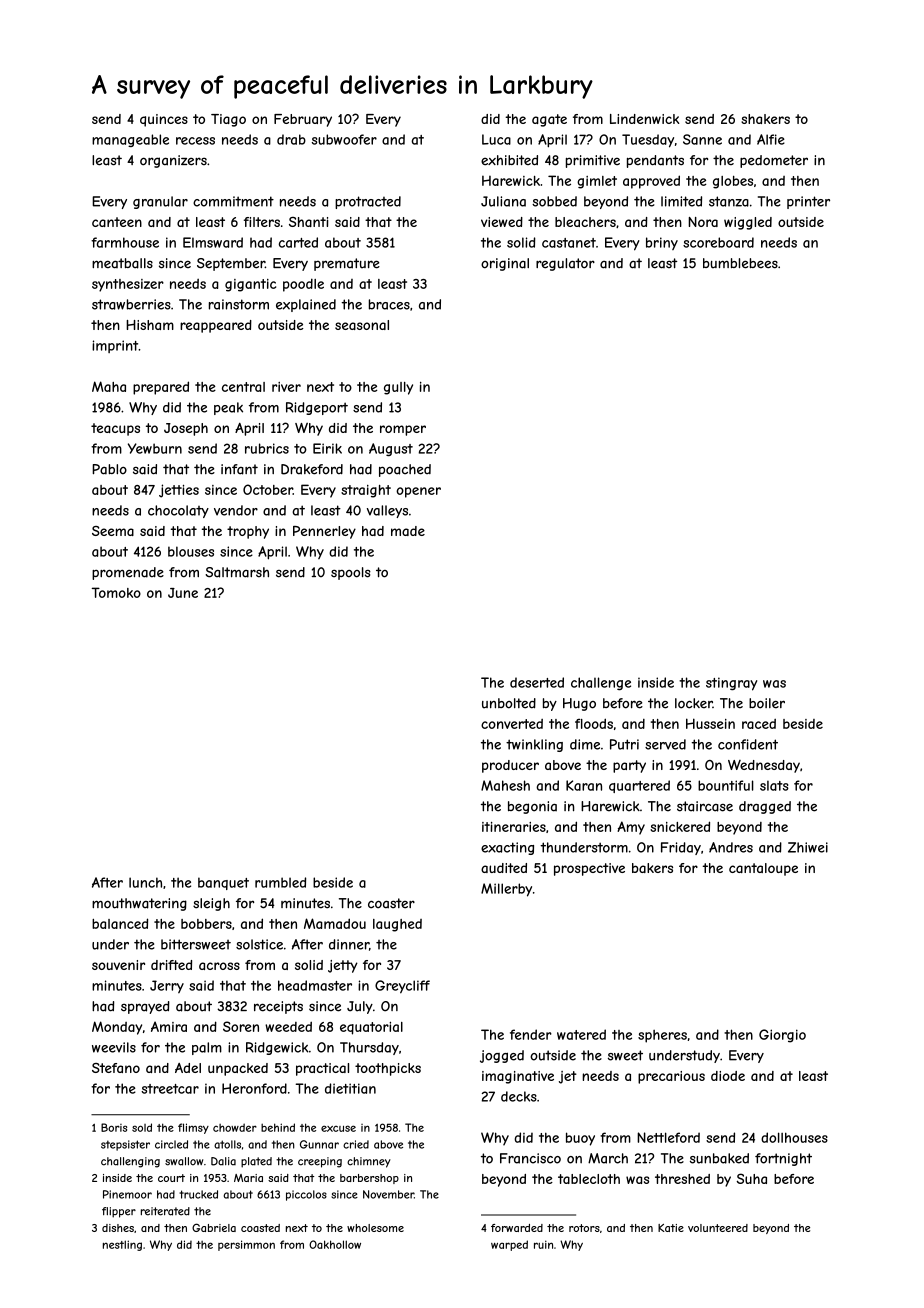 The image size is (924, 1308). I want to click on coaster, so click(391, 903).
